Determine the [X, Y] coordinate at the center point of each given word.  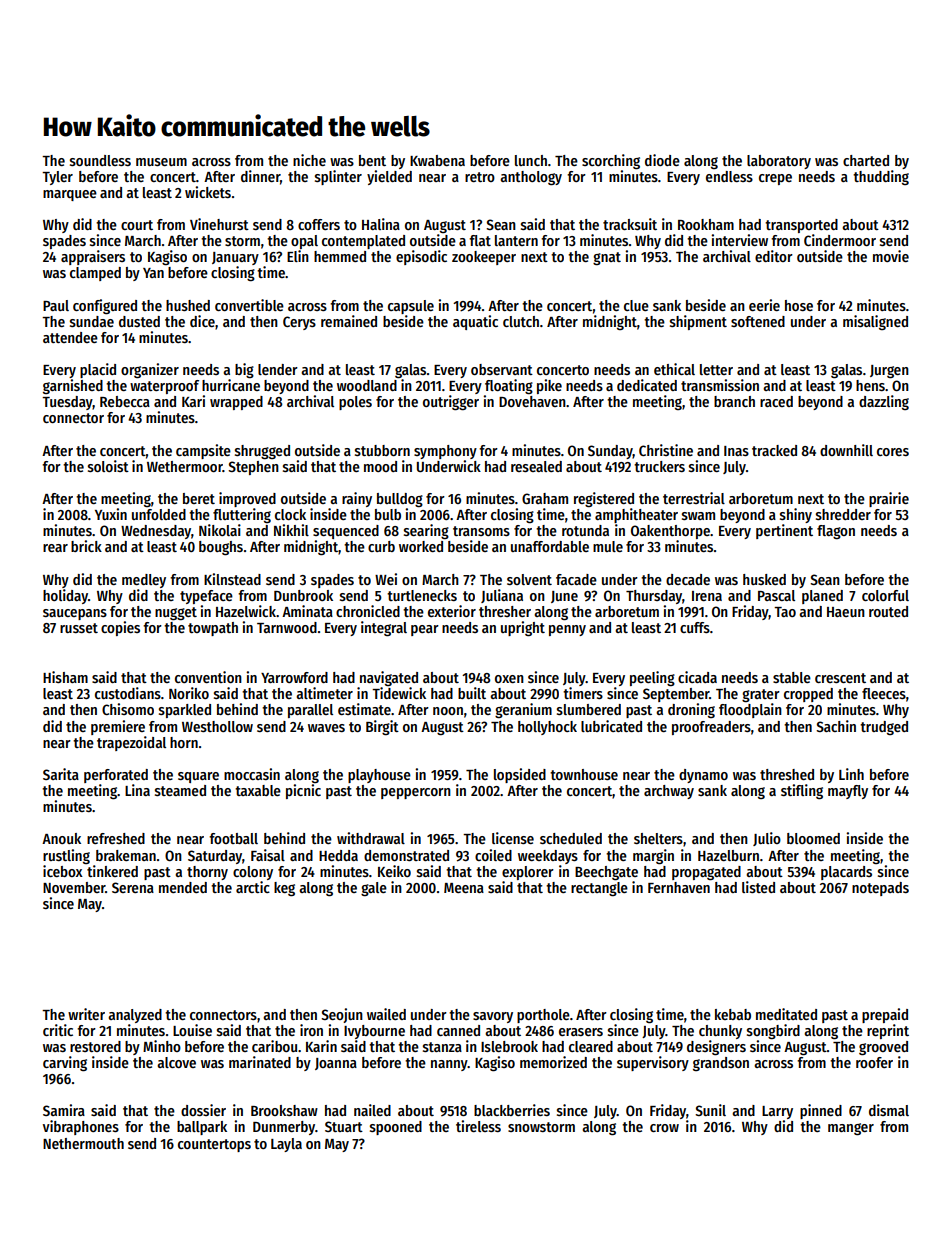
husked [764, 579]
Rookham [706, 224]
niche [309, 160]
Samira [64, 1110]
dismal [889, 1110]
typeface [206, 597]
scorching [611, 161]
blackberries [512, 1110]
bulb [388, 514]
